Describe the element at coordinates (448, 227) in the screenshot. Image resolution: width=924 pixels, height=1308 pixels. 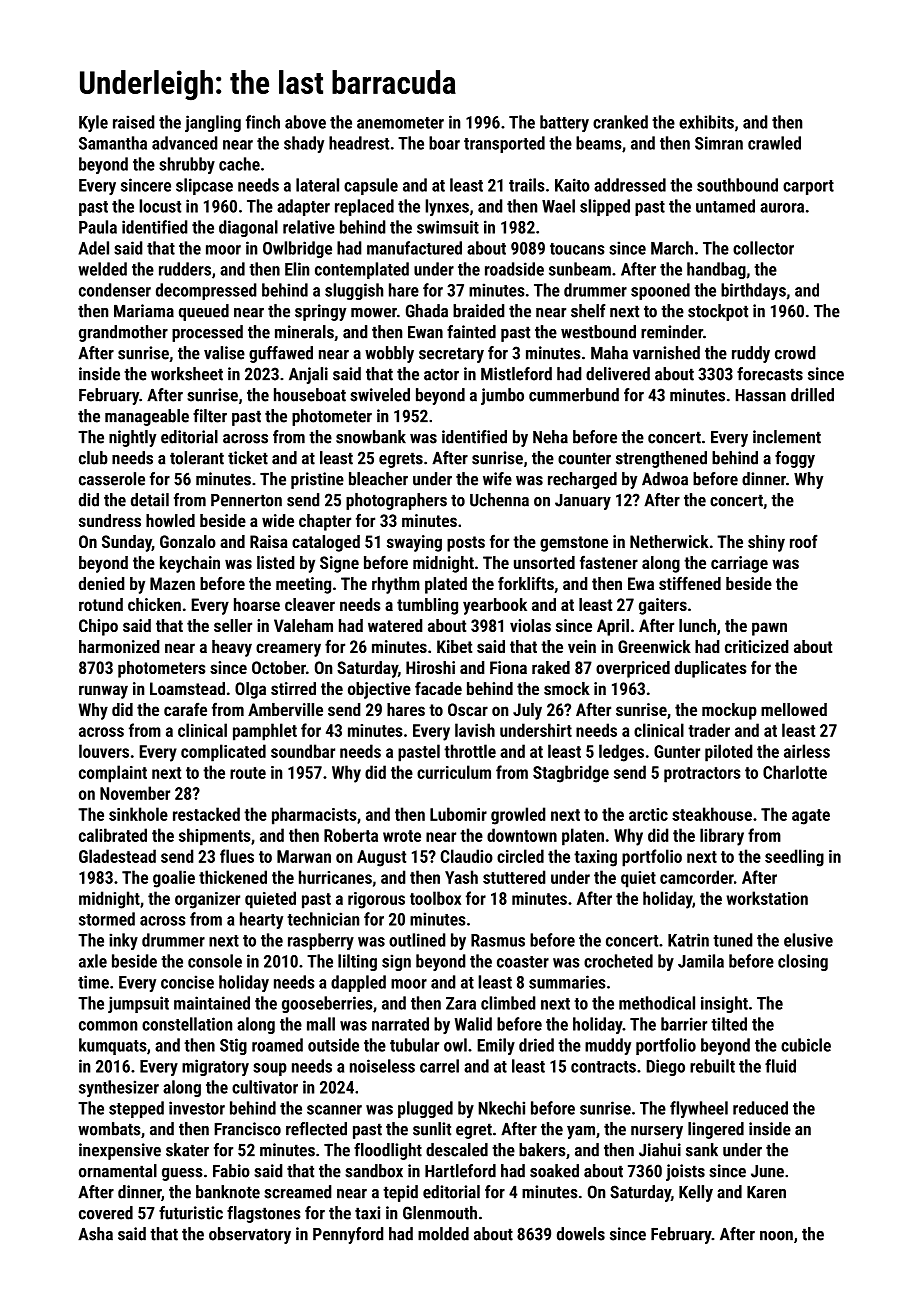
I see `swimsuit` at that location.
